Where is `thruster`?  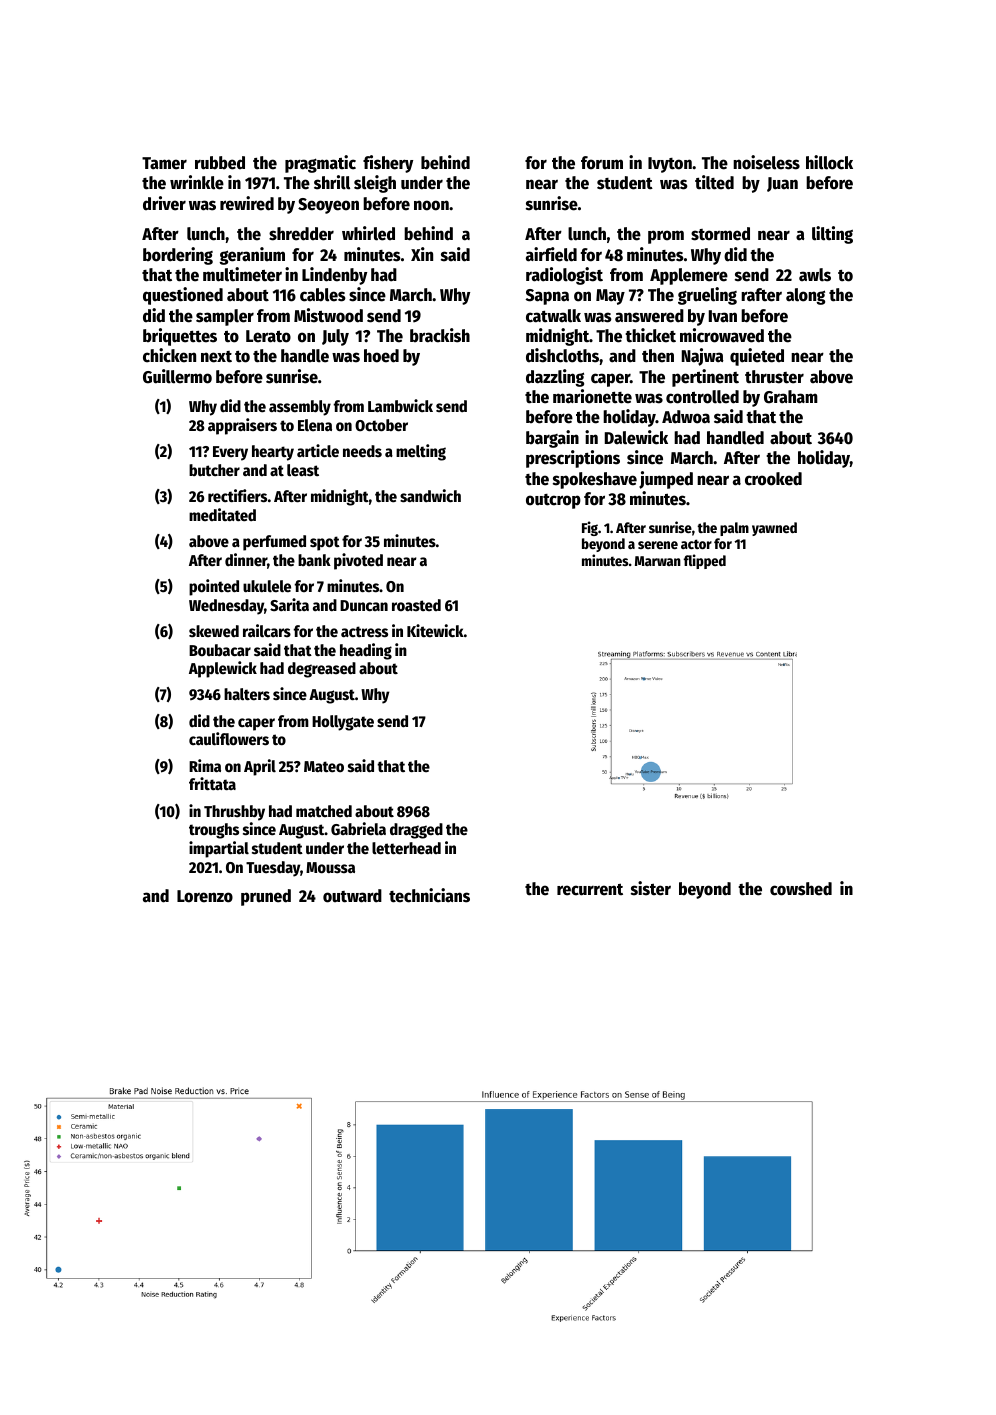 thruster is located at coordinates (774, 377).
